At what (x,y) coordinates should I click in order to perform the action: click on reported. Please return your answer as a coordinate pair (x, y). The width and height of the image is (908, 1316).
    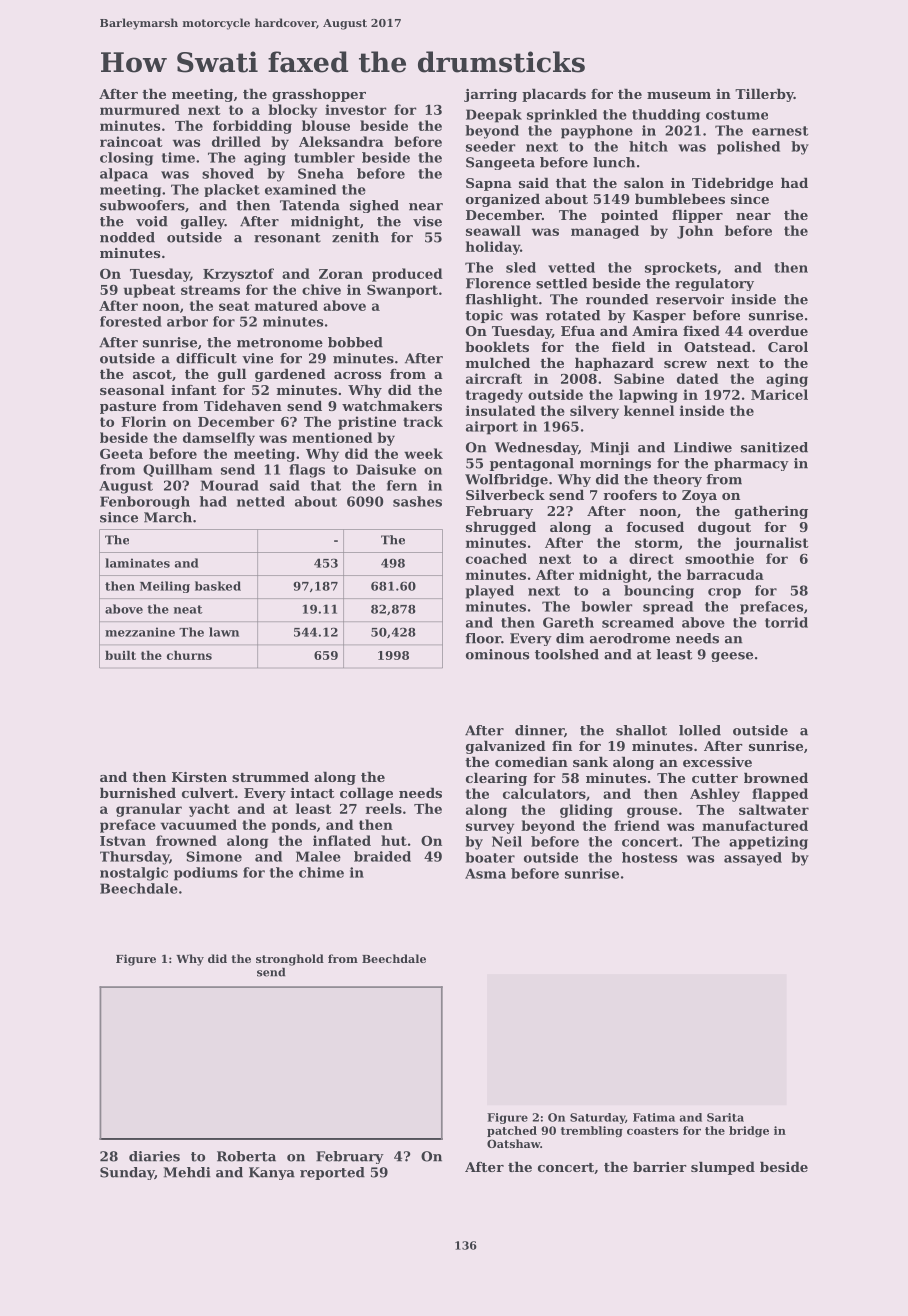
    Looking at the image, I should click on (332, 1173).
